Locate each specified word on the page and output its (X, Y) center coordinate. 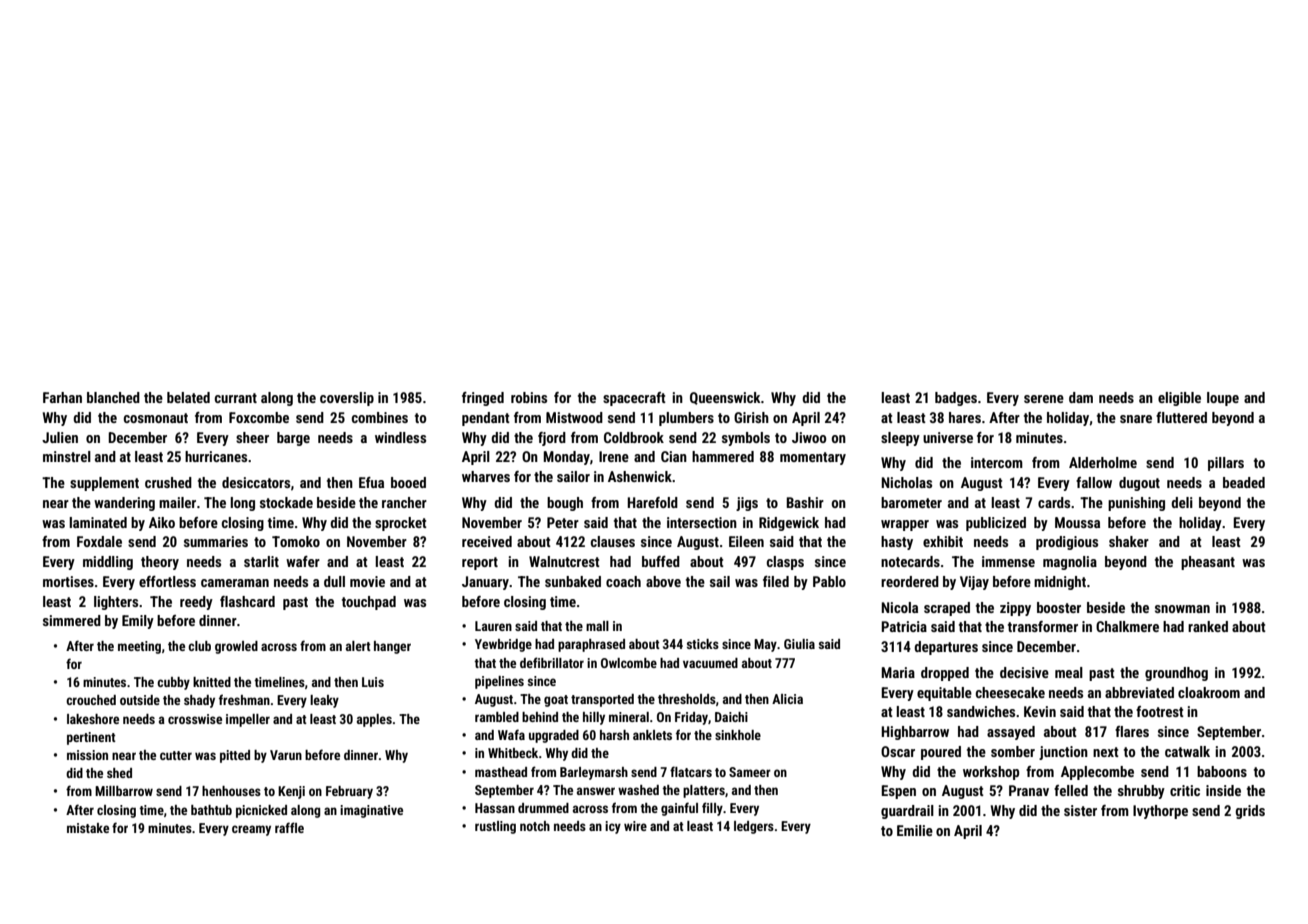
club (199, 646)
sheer (252, 437)
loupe (1223, 399)
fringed (483, 399)
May (765, 645)
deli (1182, 502)
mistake (88, 828)
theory (160, 563)
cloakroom (1209, 692)
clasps (785, 563)
